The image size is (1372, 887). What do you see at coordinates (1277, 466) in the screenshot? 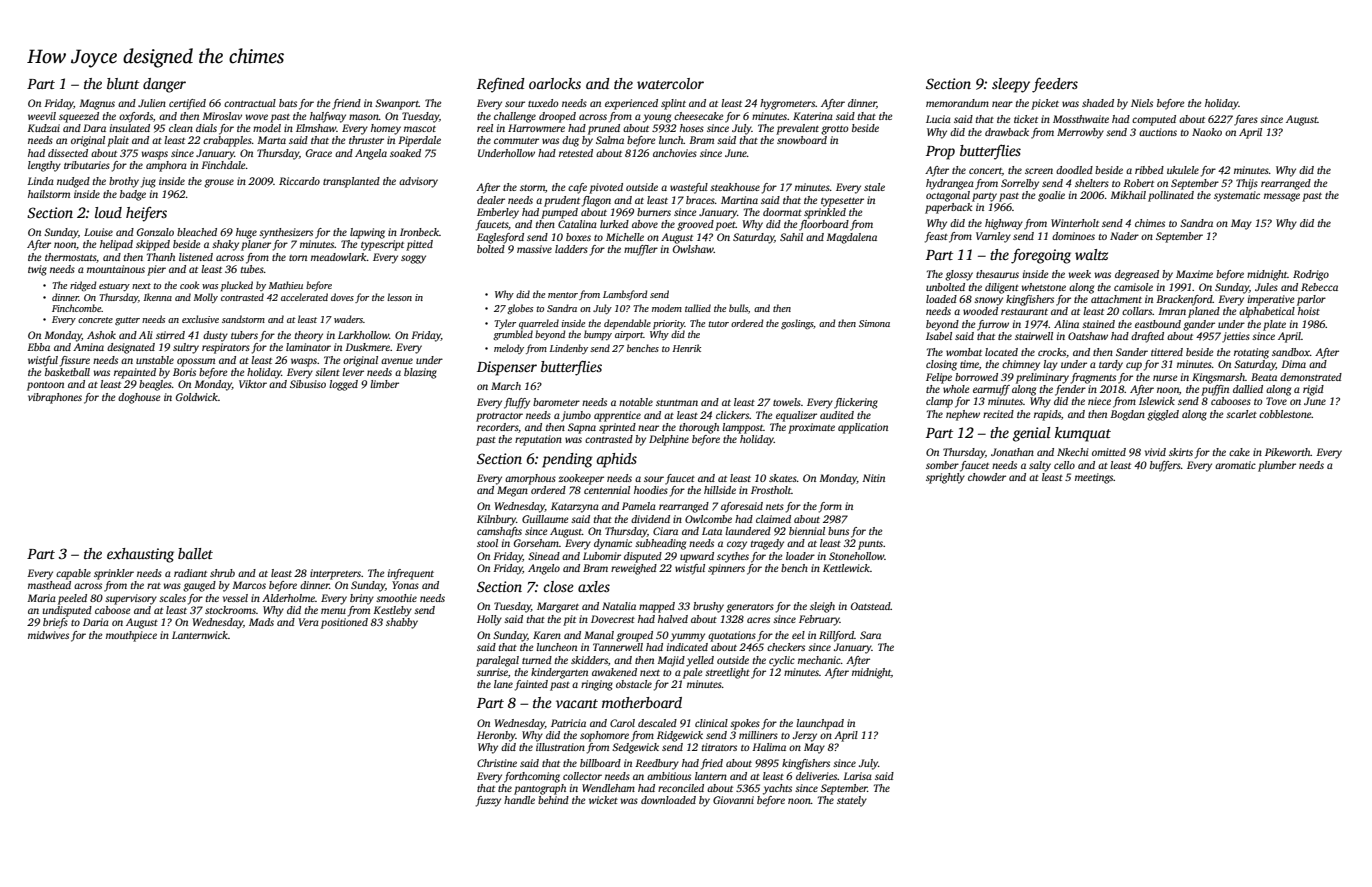
I see `plumber` at bounding box center [1277, 466].
